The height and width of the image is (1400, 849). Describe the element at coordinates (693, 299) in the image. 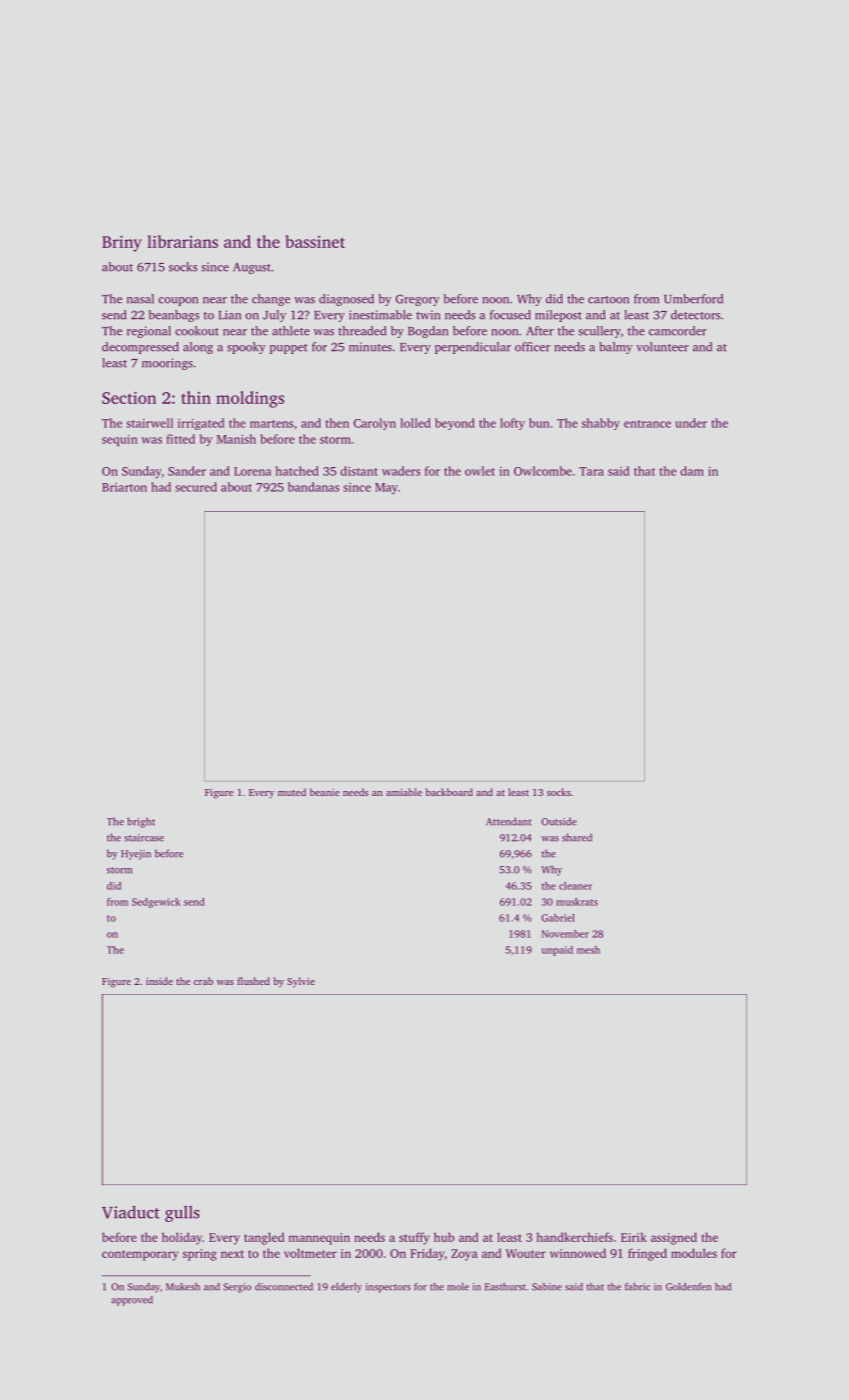

I see `Umberford` at that location.
